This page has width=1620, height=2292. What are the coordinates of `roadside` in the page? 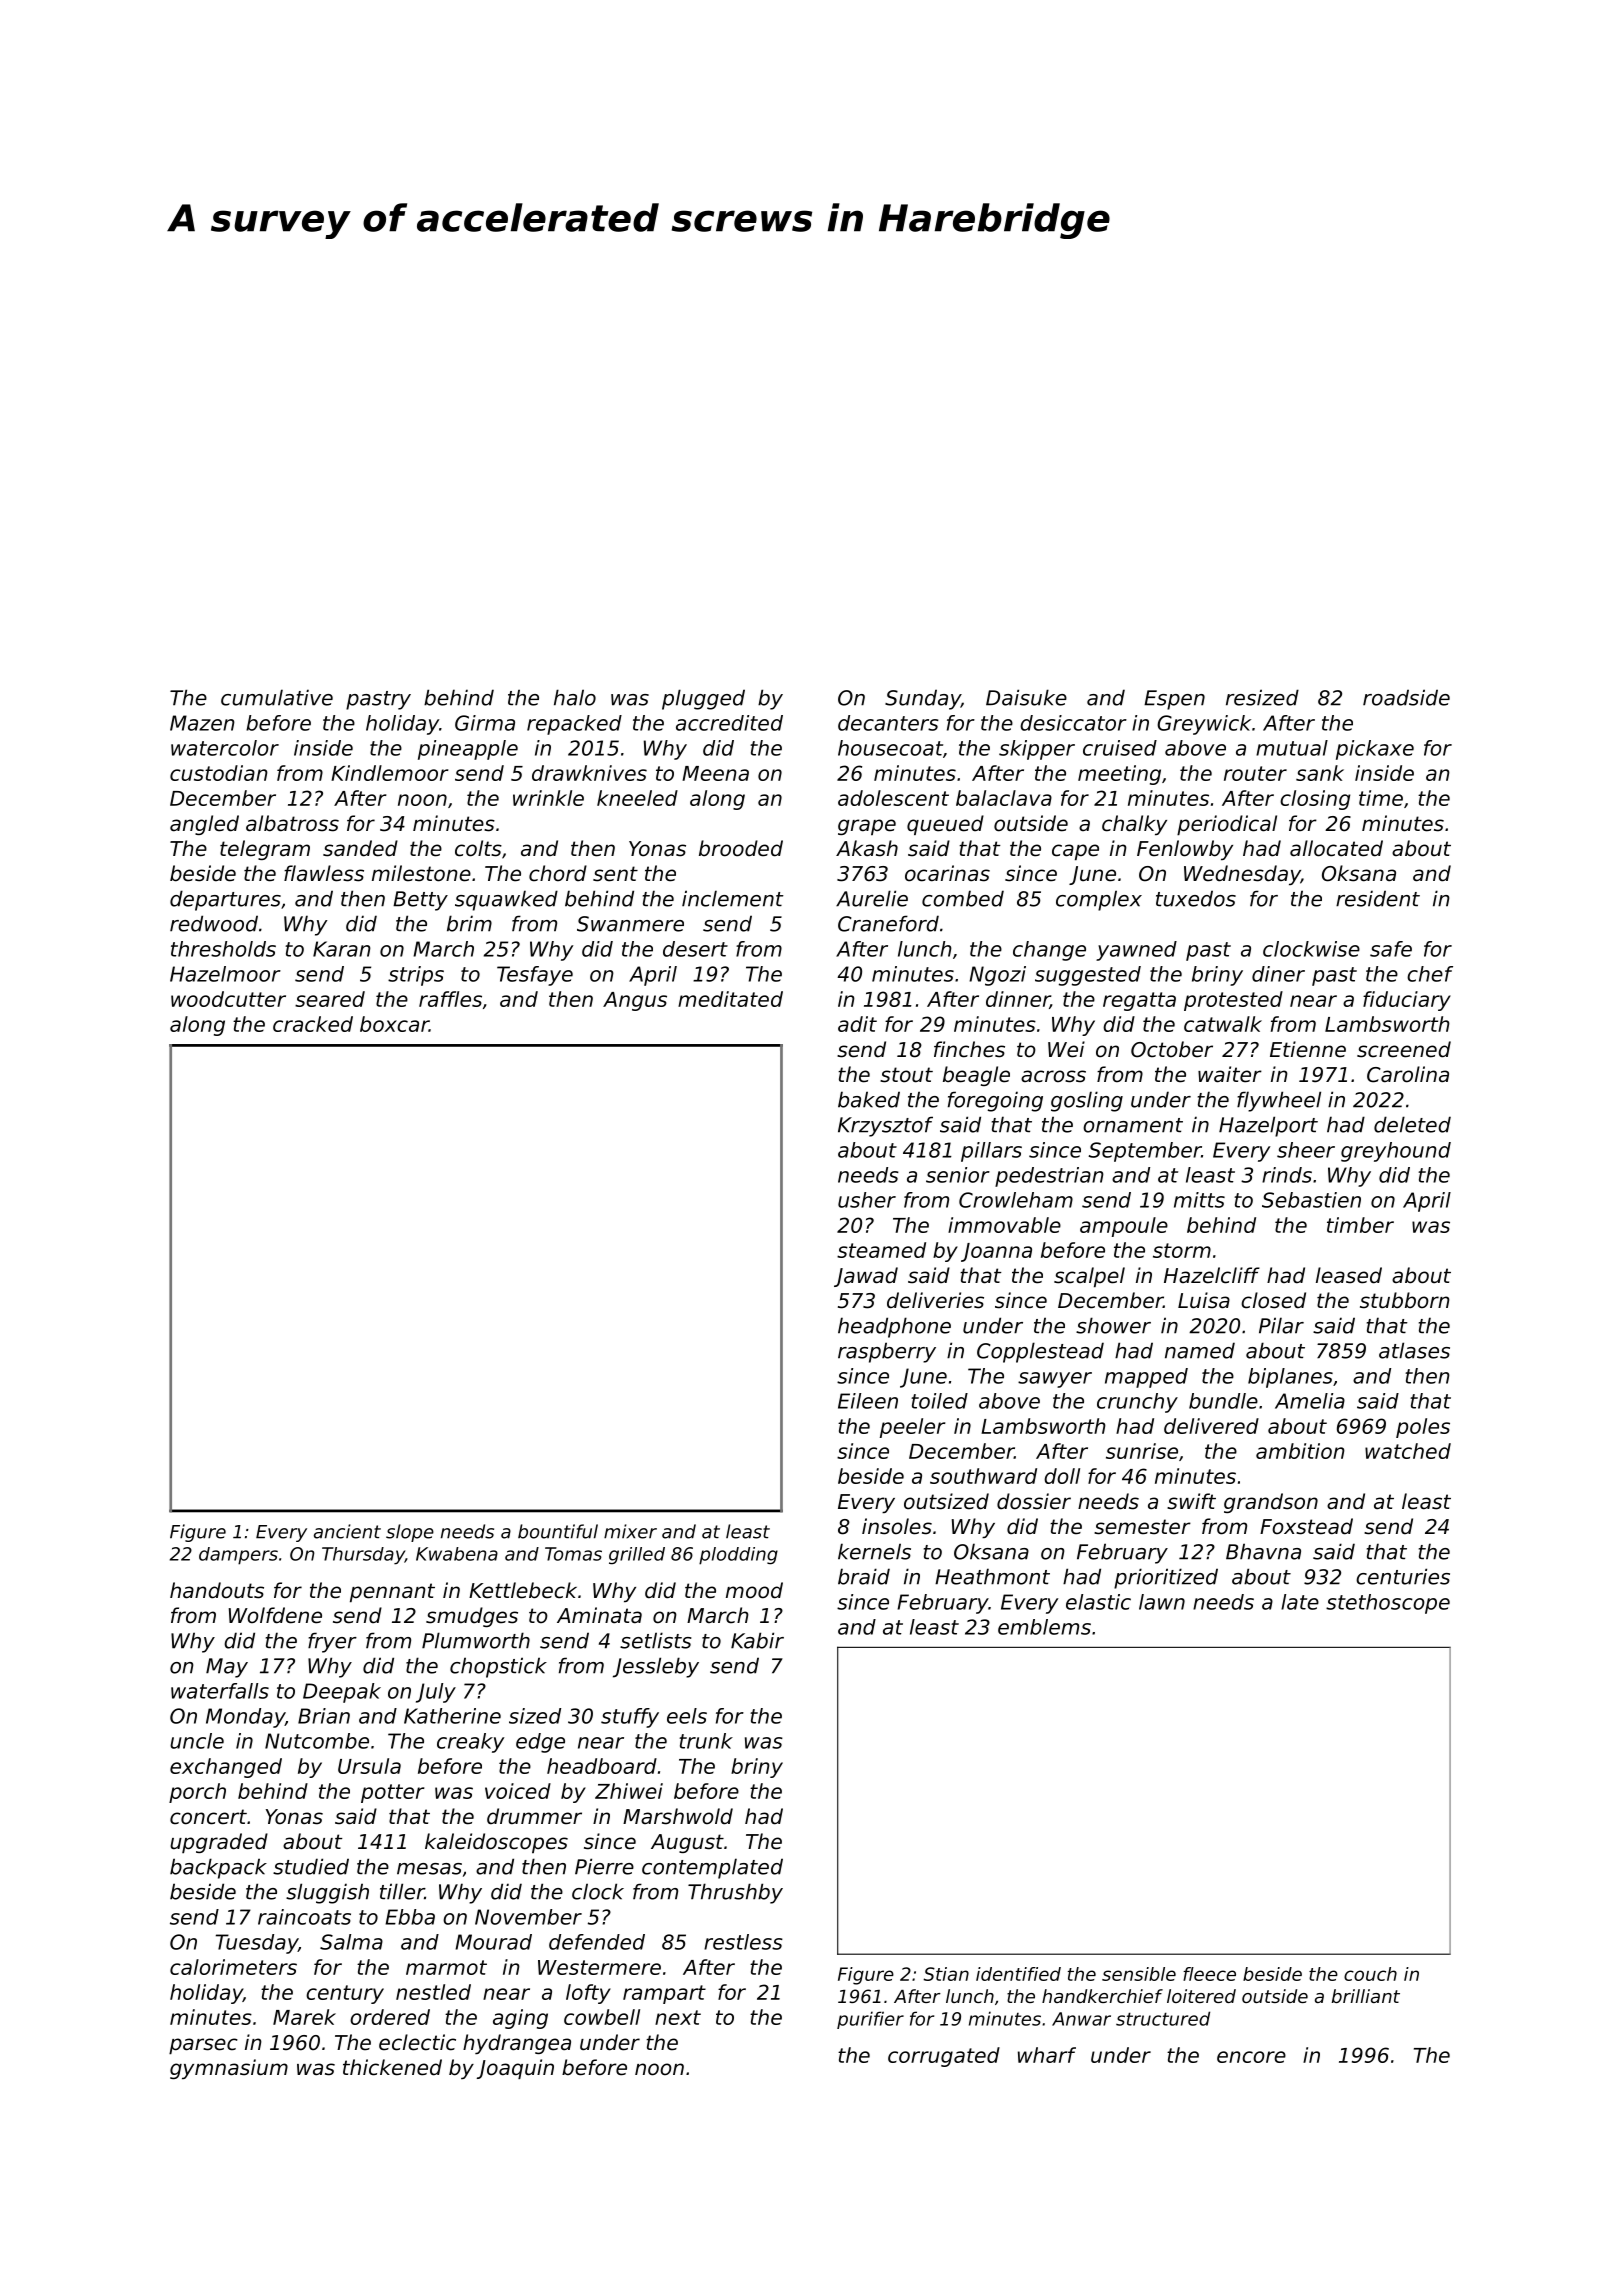 It's located at (1406, 697).
